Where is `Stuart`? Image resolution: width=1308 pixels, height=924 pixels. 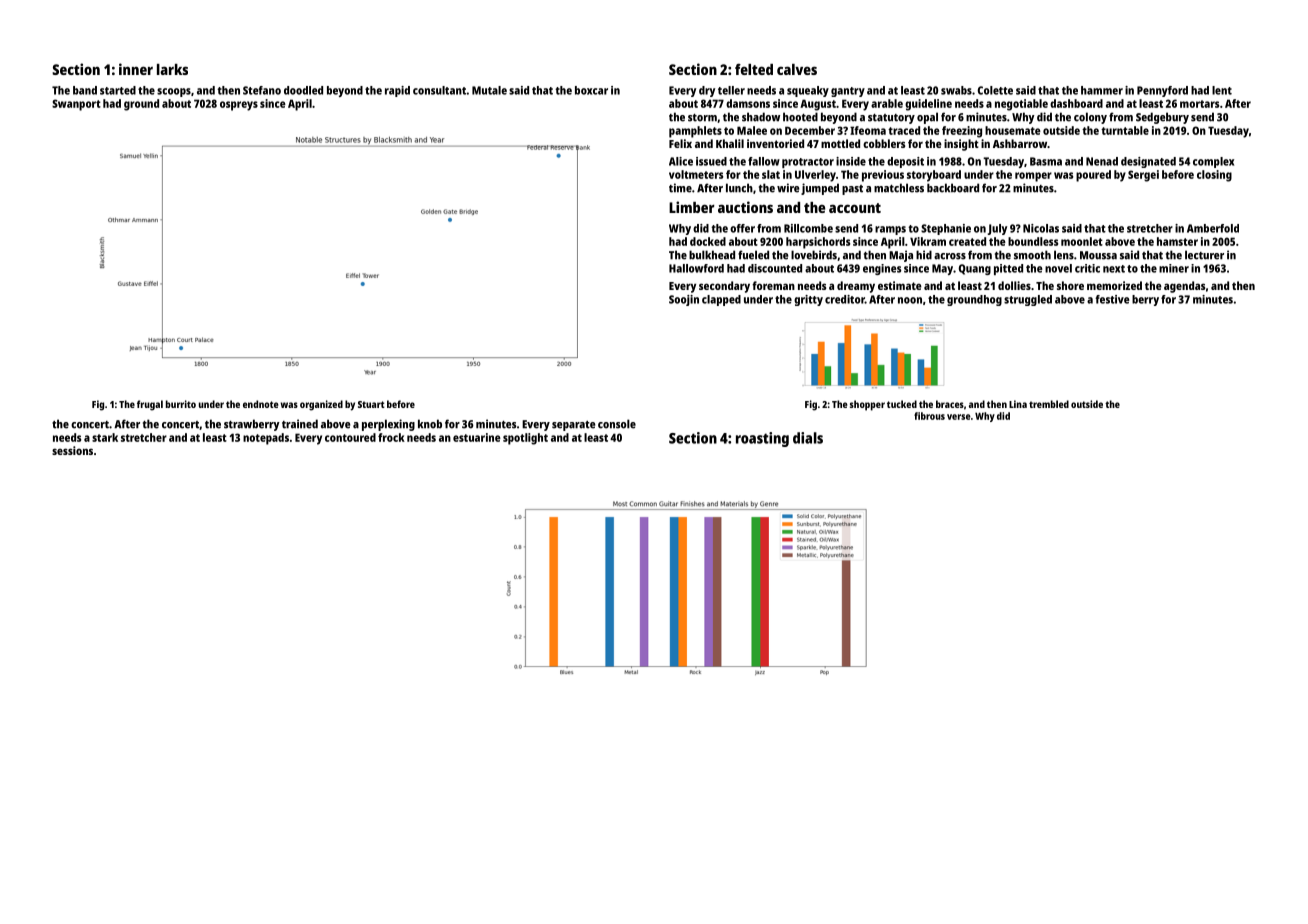 Stuart is located at coordinates (371, 404).
